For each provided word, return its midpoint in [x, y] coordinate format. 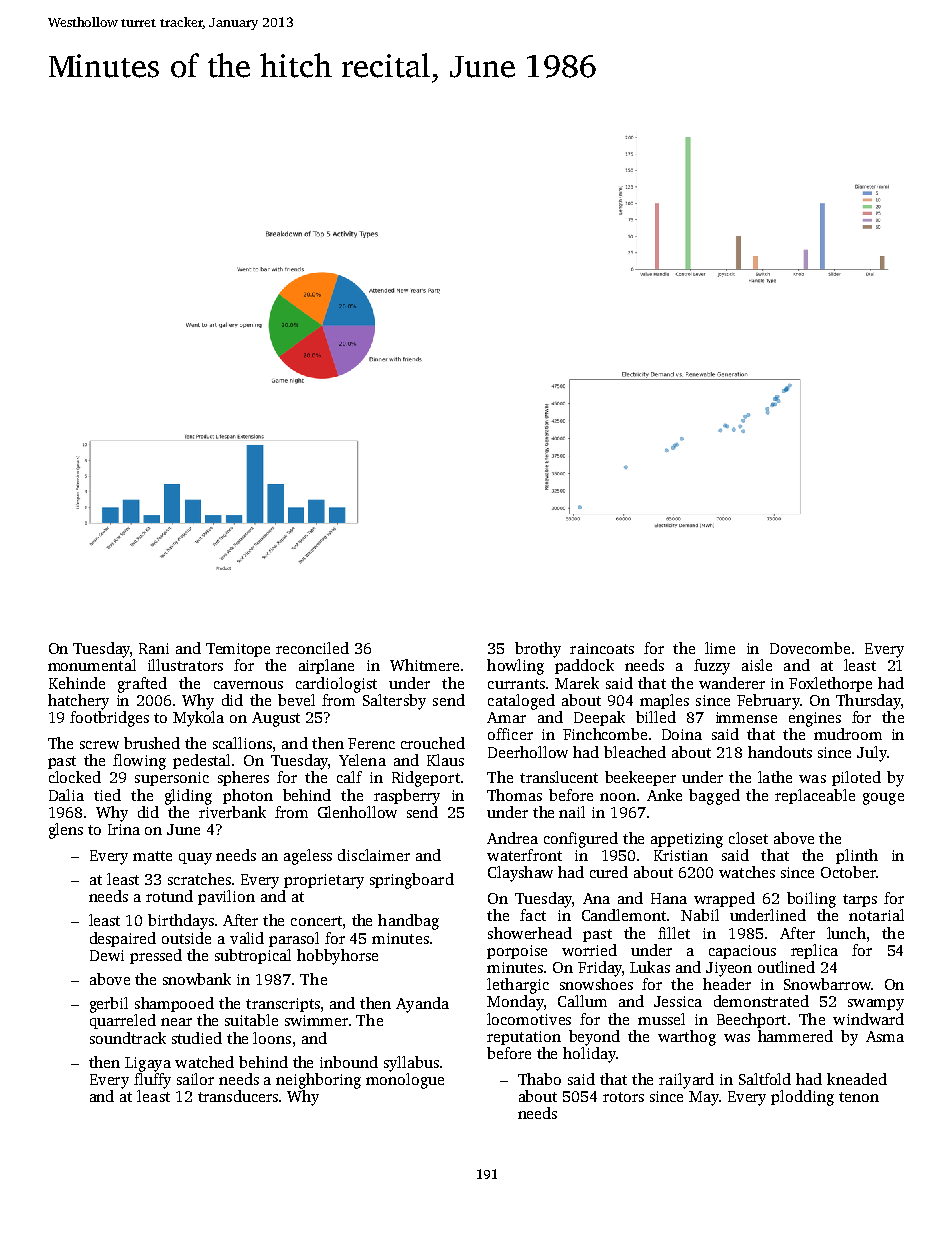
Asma [885, 1036]
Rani [154, 648]
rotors [623, 1097]
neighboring [318, 1081]
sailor [195, 1079]
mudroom [848, 734]
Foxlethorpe [830, 684]
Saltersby [394, 702]
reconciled [312, 648]
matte [152, 856]
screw [99, 745]
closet [748, 838]
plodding [802, 1098]
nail [572, 812]
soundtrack [128, 1038]
